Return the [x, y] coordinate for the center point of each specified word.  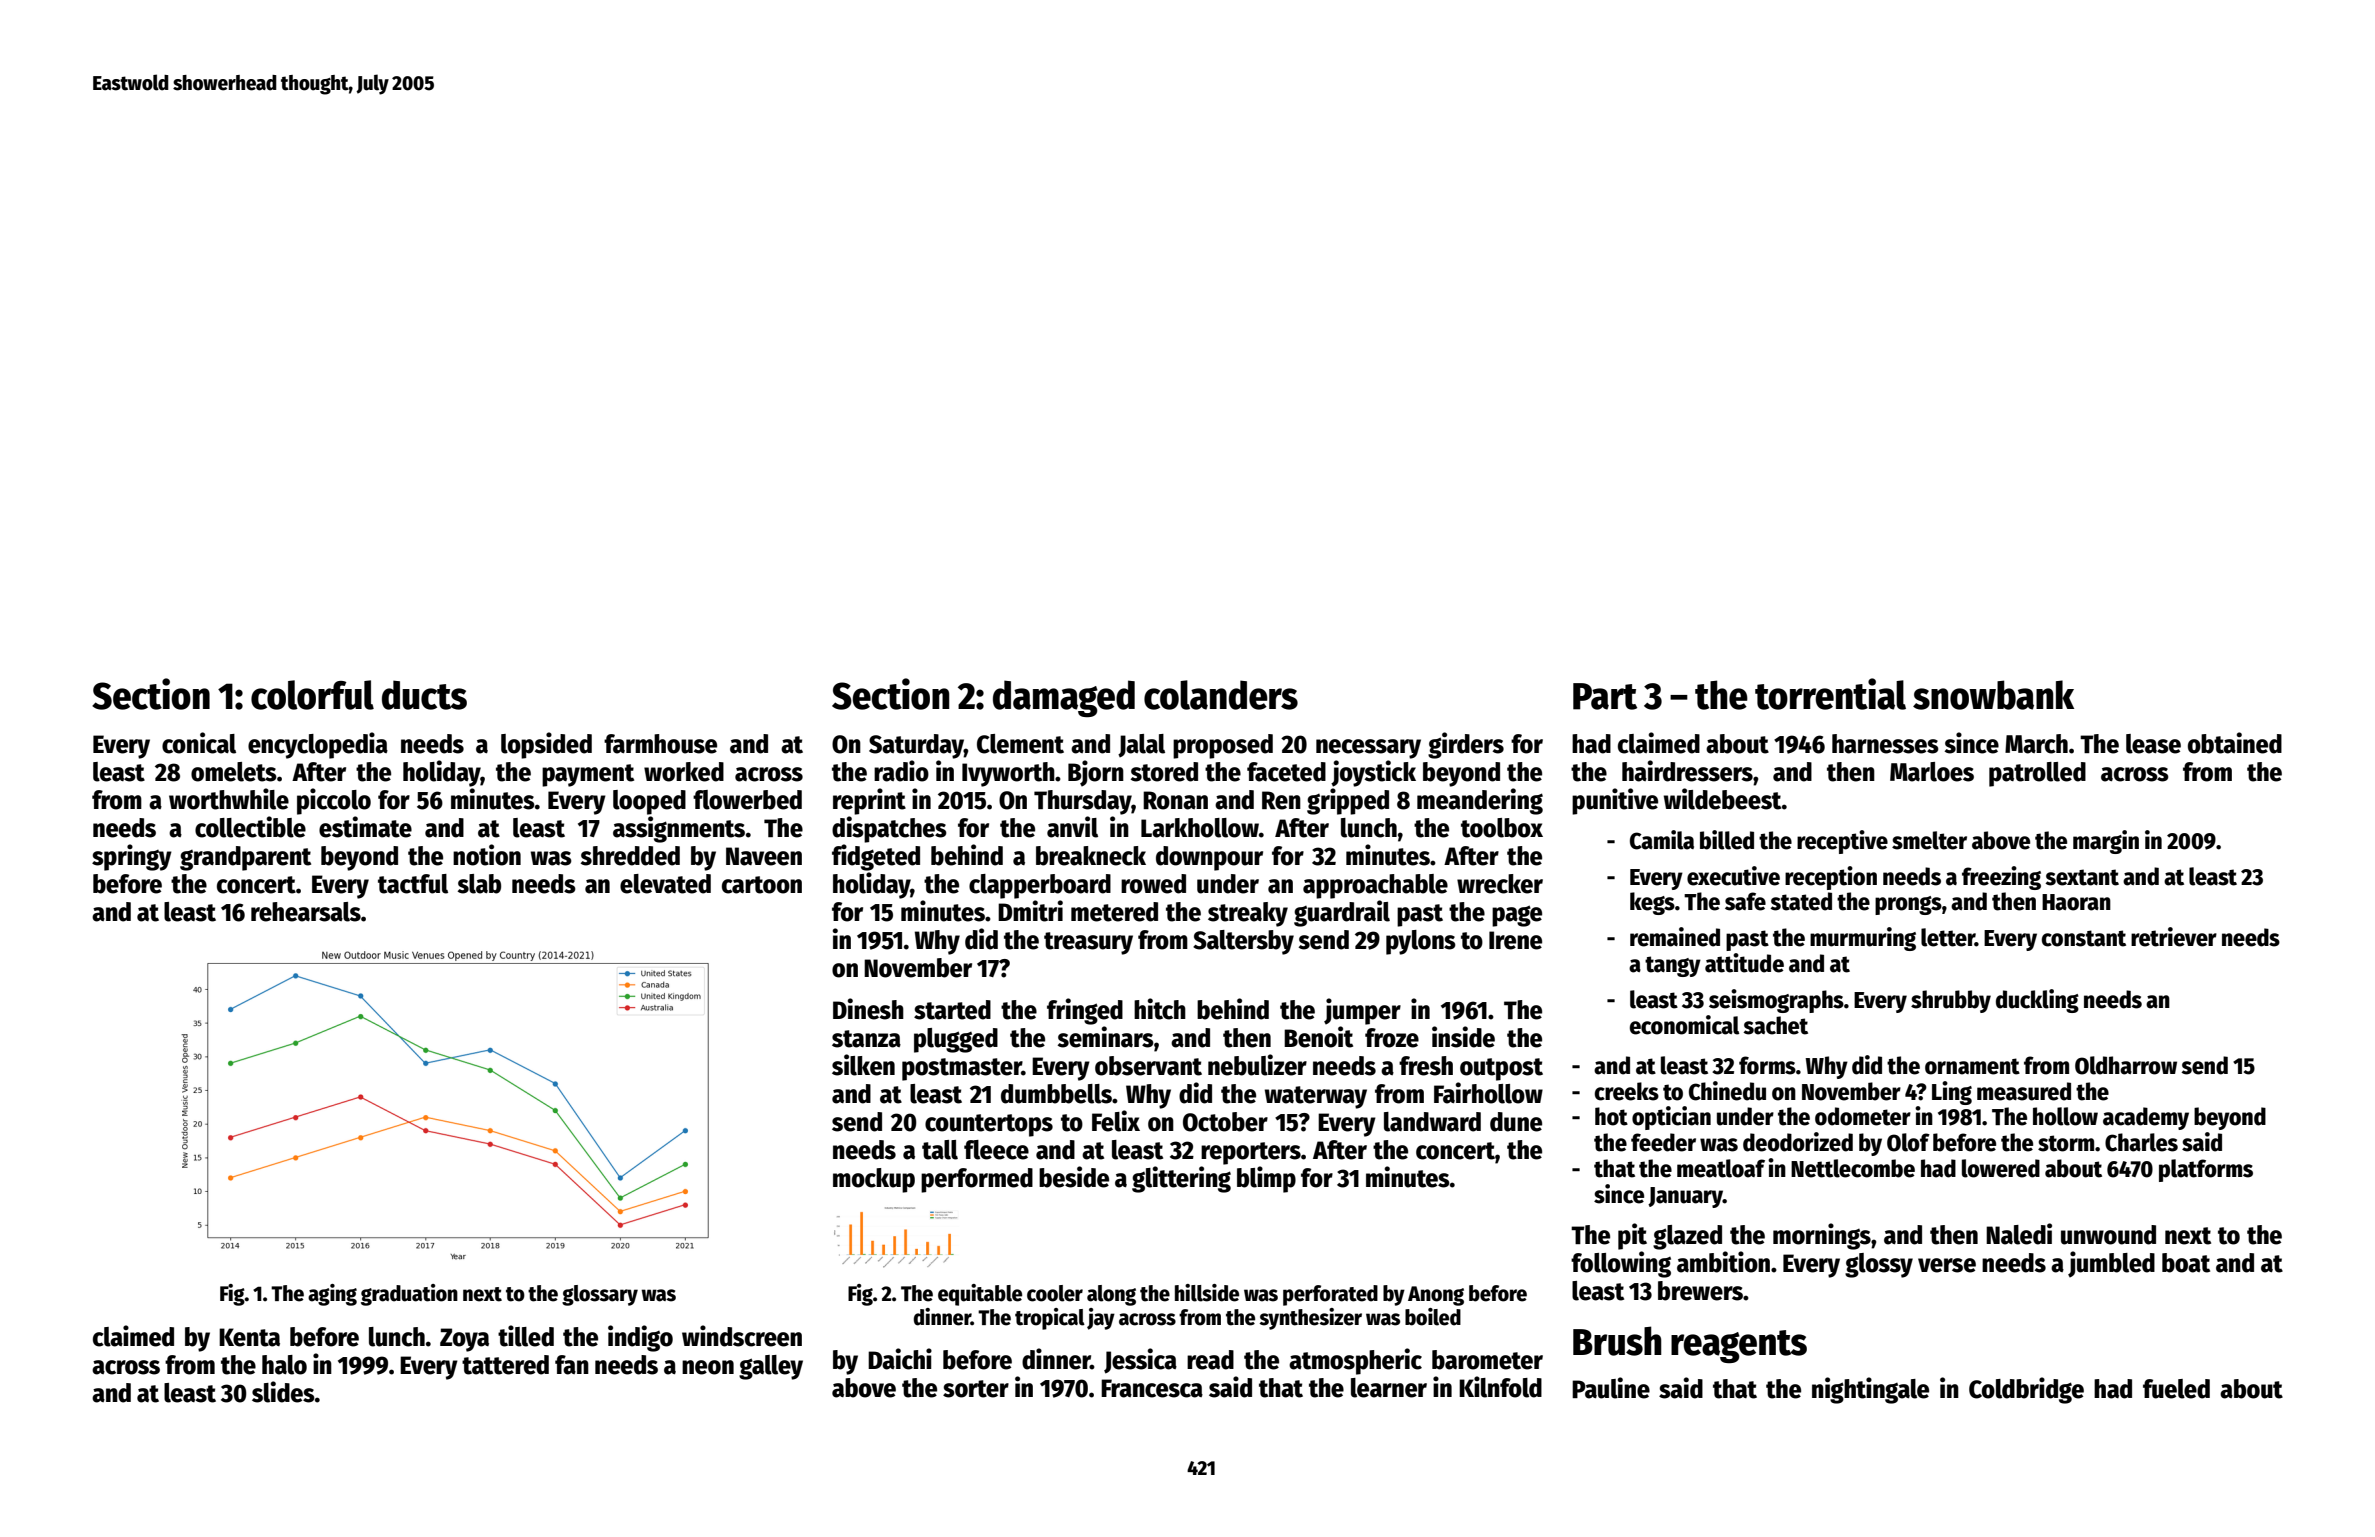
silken [863, 1065]
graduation [409, 1295]
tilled [526, 1336]
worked [684, 772]
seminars [1106, 1037]
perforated [1330, 1295]
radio [901, 771]
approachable [1375, 886]
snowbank [1993, 695]
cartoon [762, 885]
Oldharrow [2126, 1065]
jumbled [2111, 1264]
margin [2106, 842]
